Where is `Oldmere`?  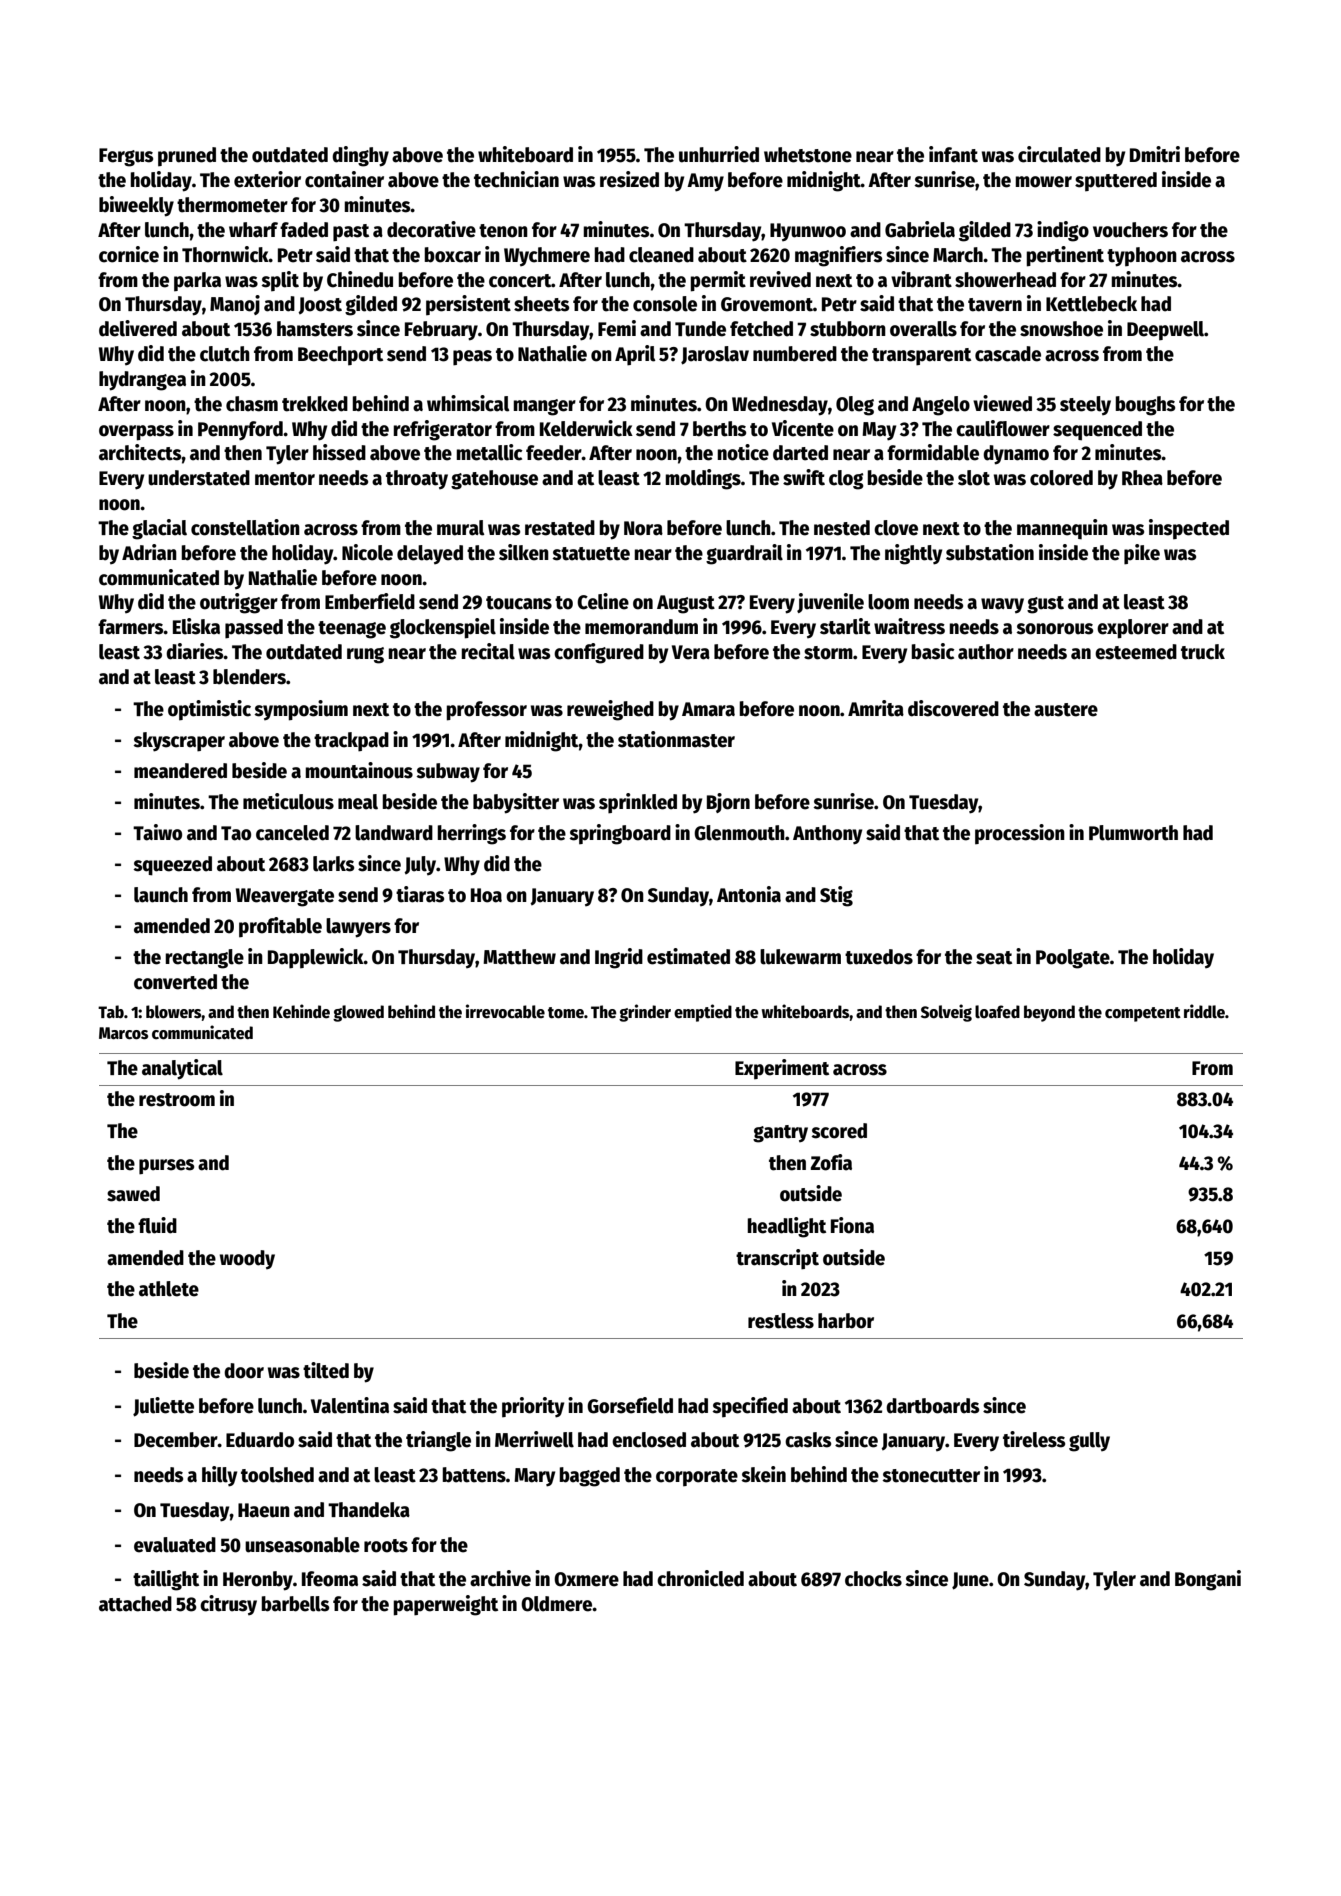 Oldmere is located at coordinates (557, 1604).
